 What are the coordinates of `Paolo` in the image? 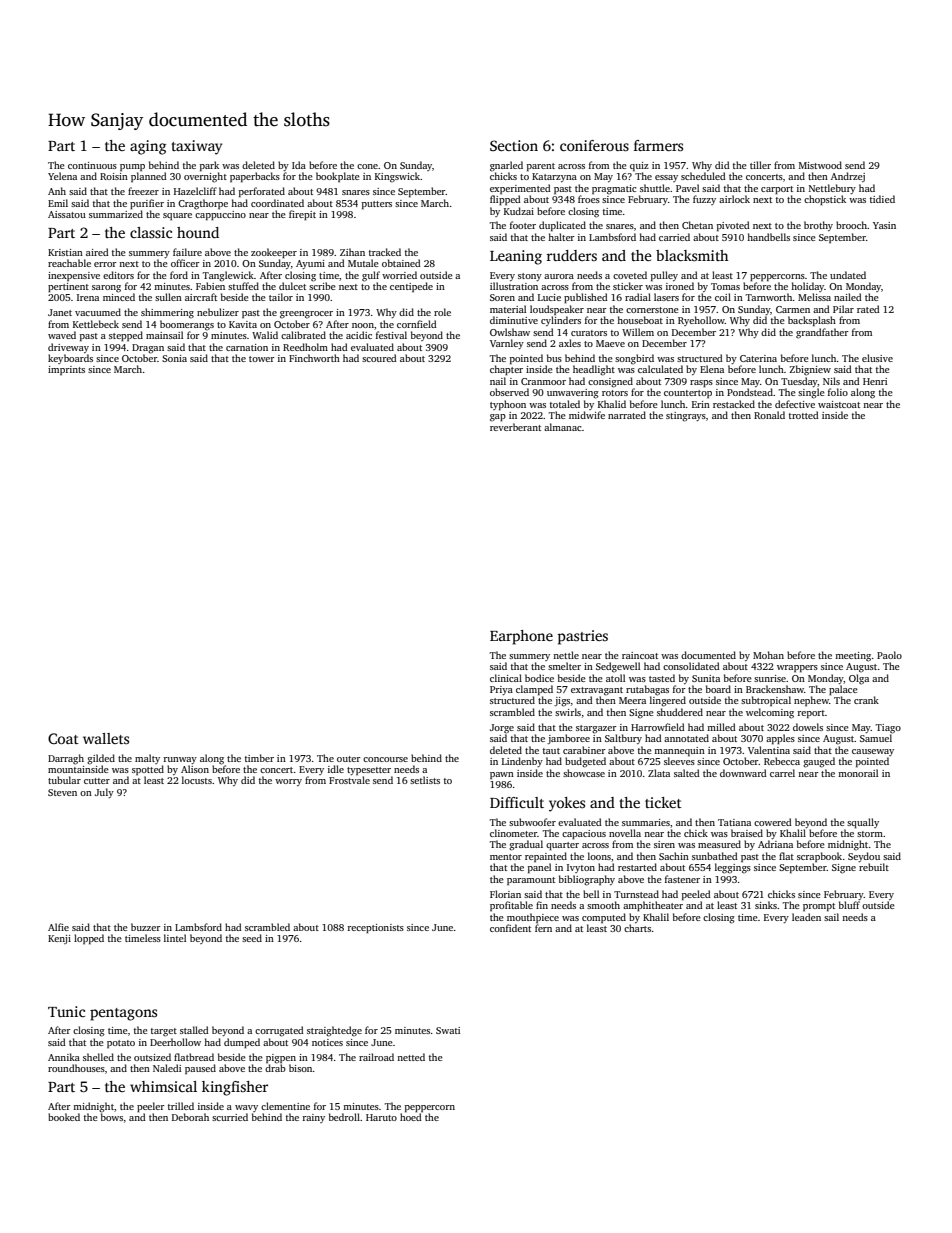 It's located at (889, 655).
